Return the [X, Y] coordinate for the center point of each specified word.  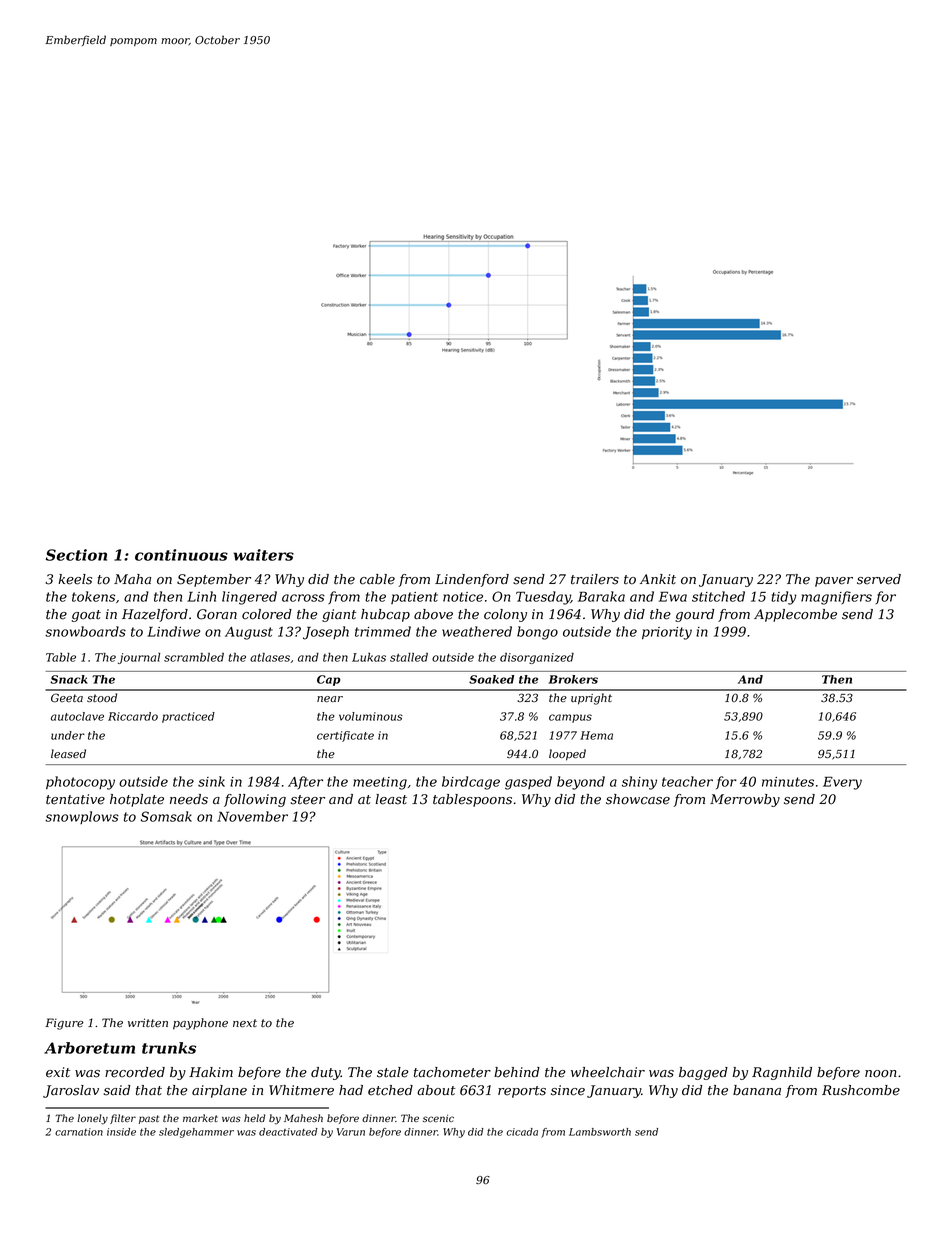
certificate [345, 736]
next [245, 1023]
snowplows [82, 817]
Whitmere [301, 1090]
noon [880, 1074]
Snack [69, 679]
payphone [200, 1024]
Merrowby [745, 800]
